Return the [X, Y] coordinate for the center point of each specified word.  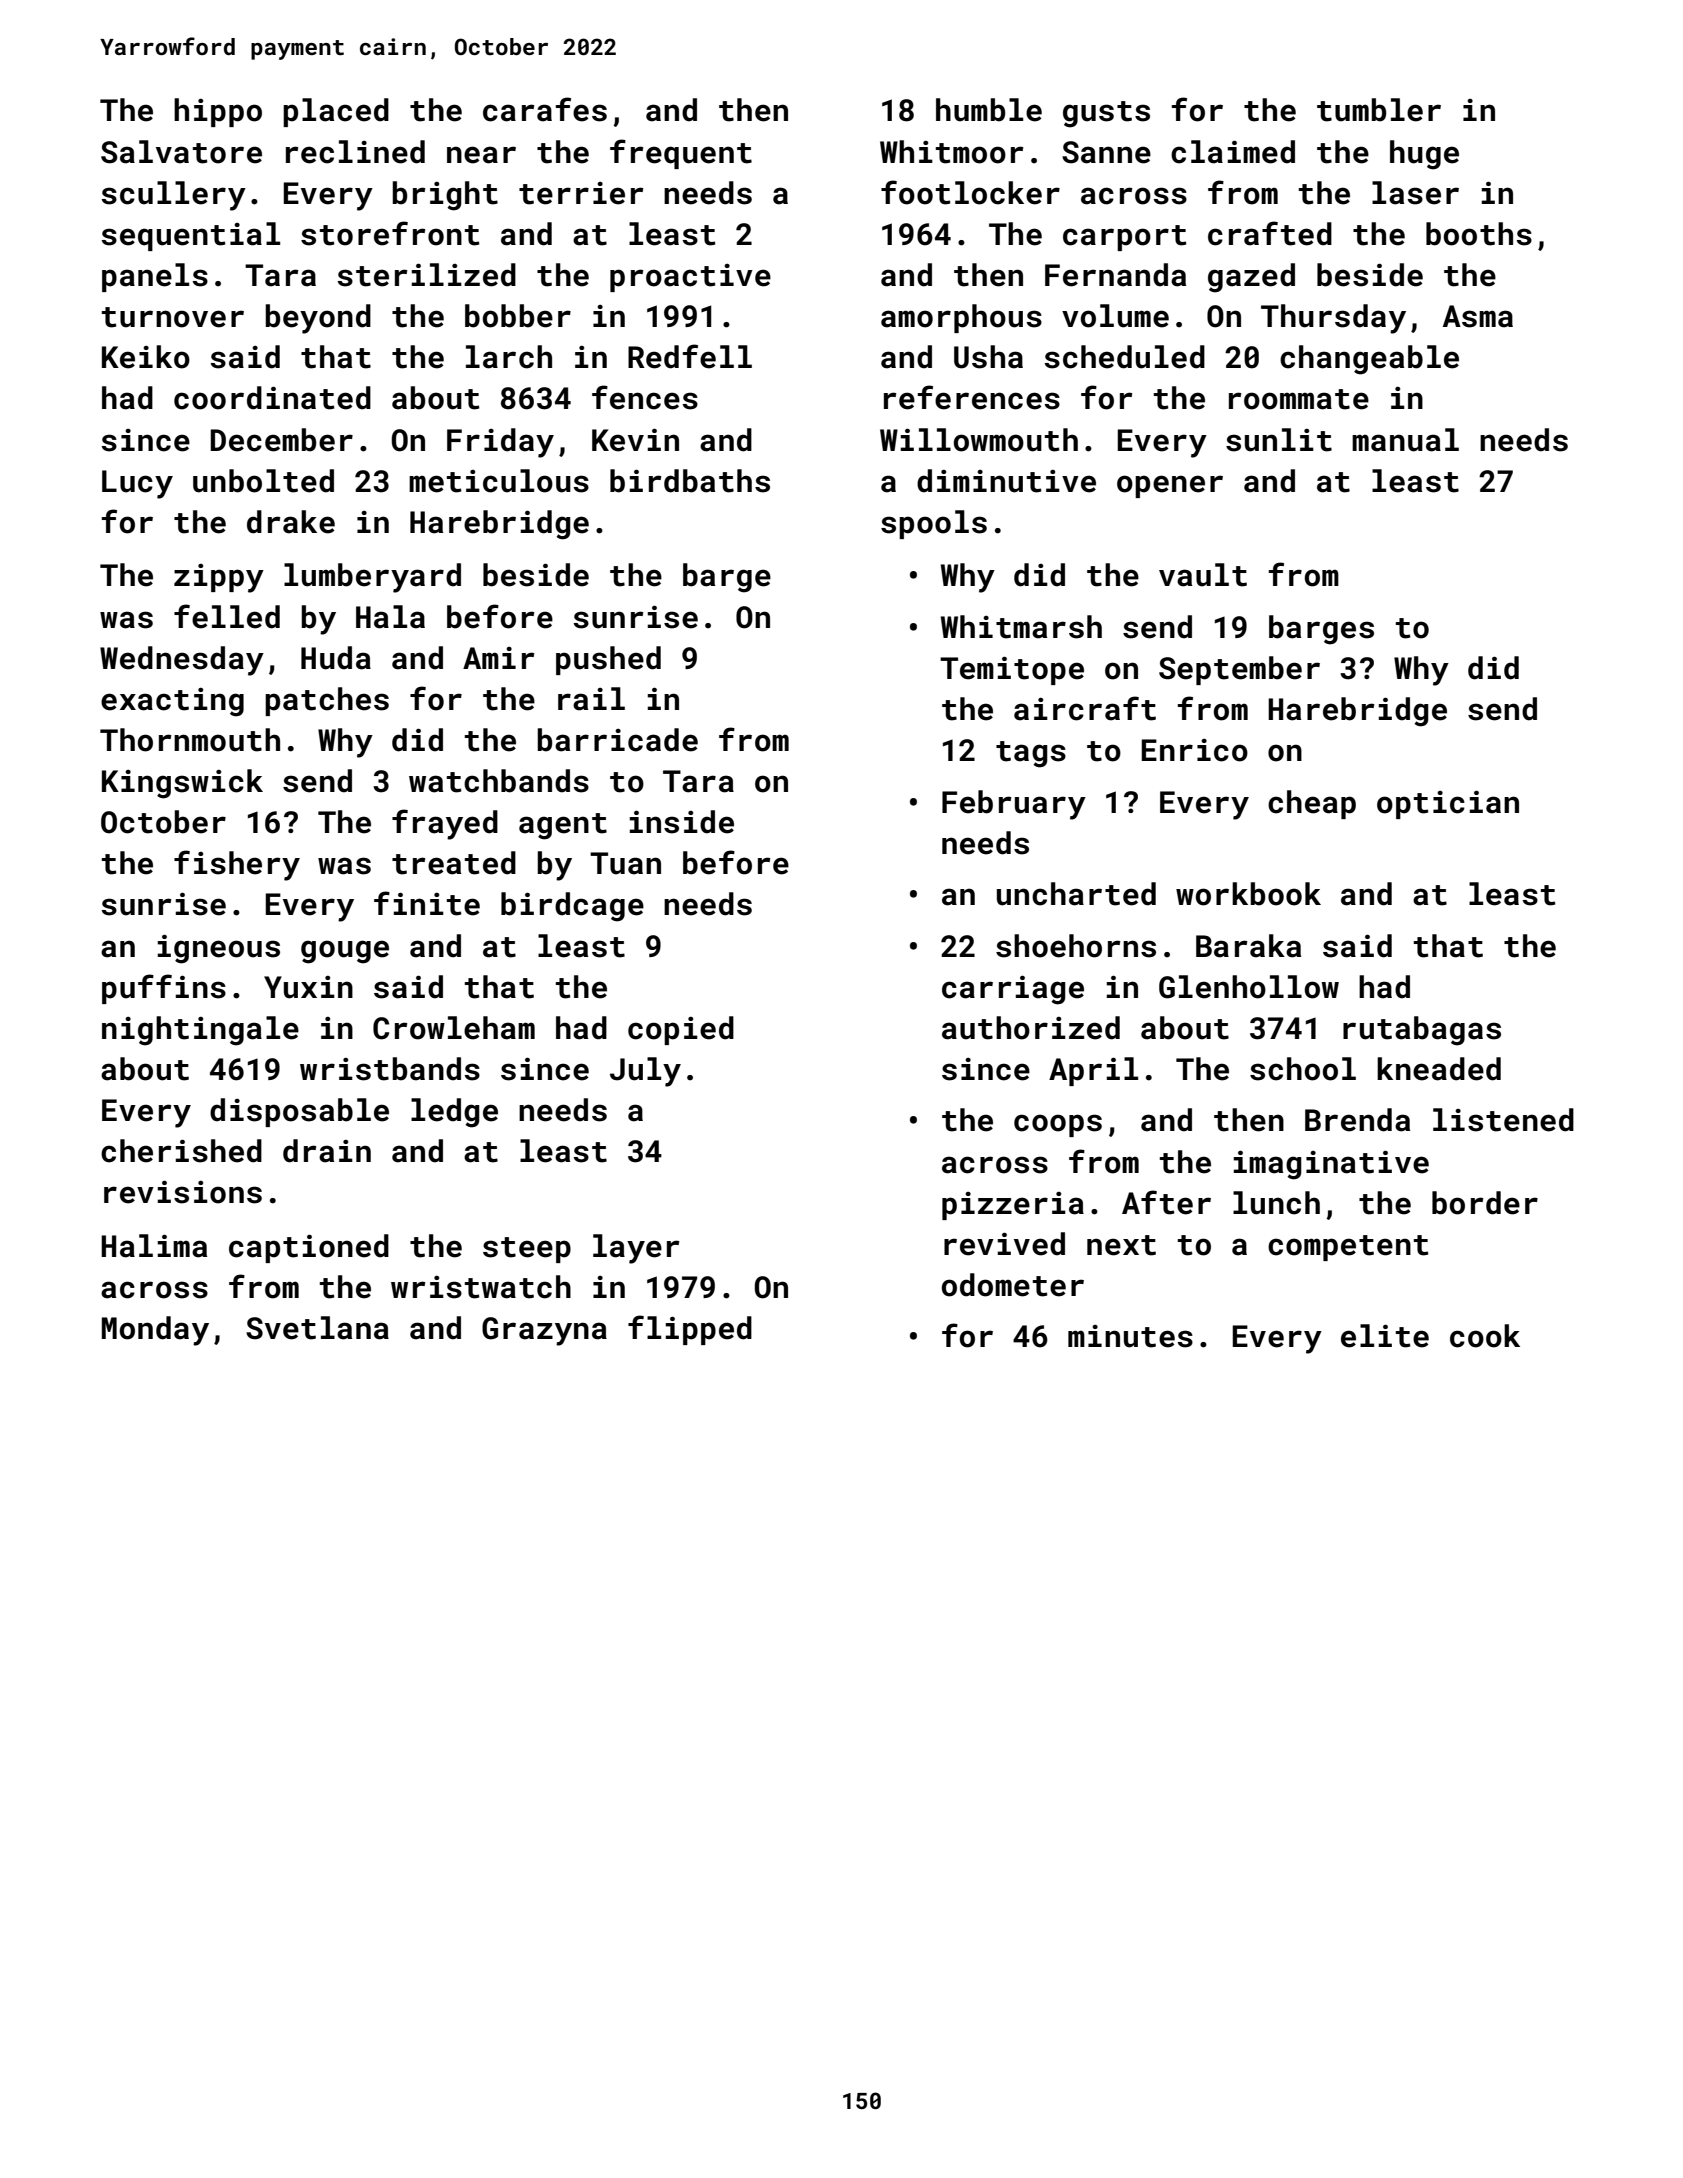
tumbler [1379, 110]
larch [509, 357]
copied [681, 1030]
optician [1448, 804]
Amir [498, 658]
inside [681, 822]
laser [1415, 193]
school [1303, 1069]
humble [989, 110]
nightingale [200, 1031]
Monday [155, 1331]
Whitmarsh [1021, 627]
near [481, 155]
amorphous [961, 318]
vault [1203, 575]
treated [454, 863]
